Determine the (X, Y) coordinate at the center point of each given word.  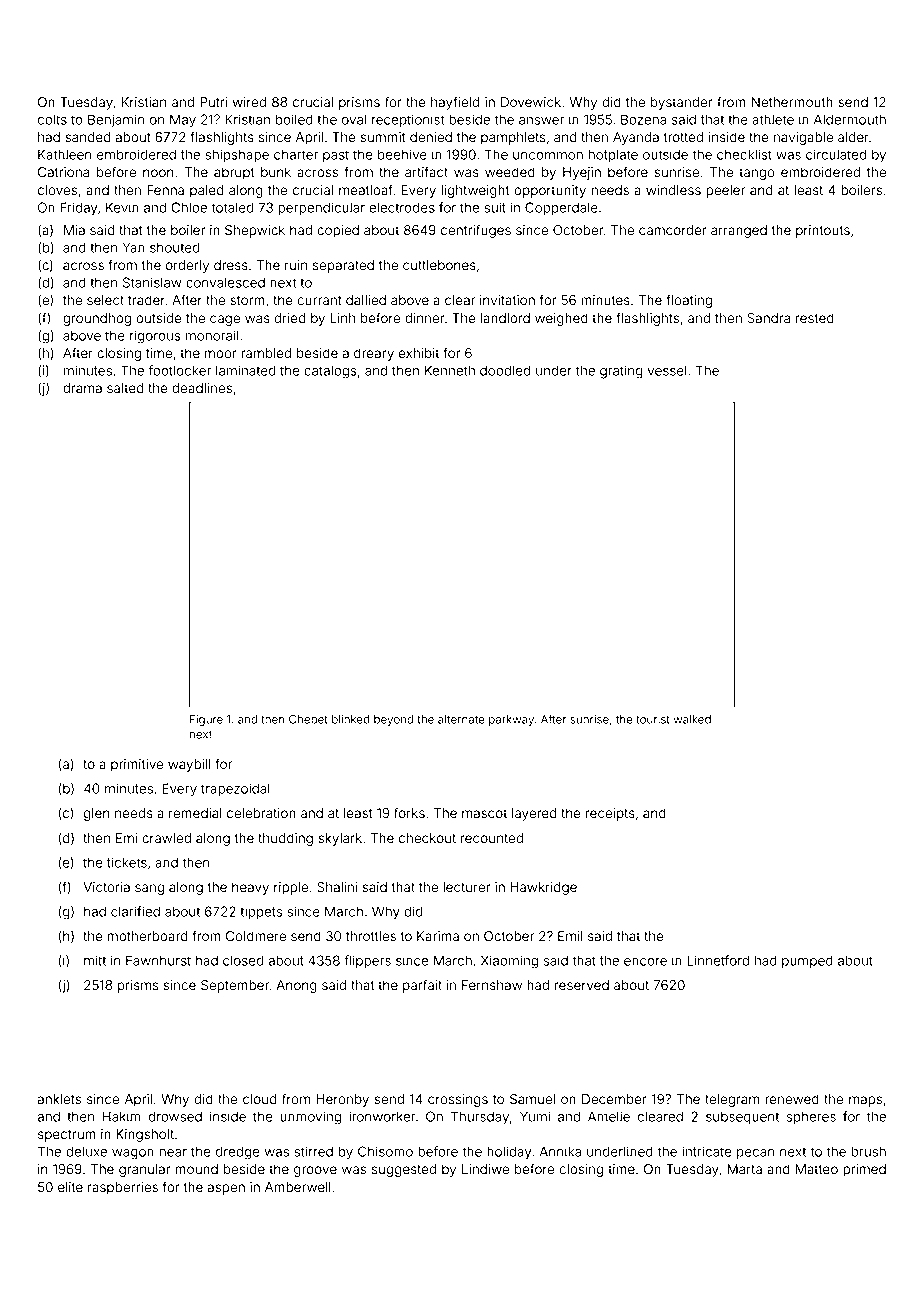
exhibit (419, 353)
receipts (610, 814)
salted (125, 388)
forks (409, 812)
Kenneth (450, 370)
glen (97, 814)
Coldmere (256, 936)
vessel (667, 370)
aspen (226, 1189)
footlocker (179, 370)
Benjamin (116, 120)
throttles (371, 936)
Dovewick (531, 102)
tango (757, 174)
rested (815, 318)
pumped (807, 962)
